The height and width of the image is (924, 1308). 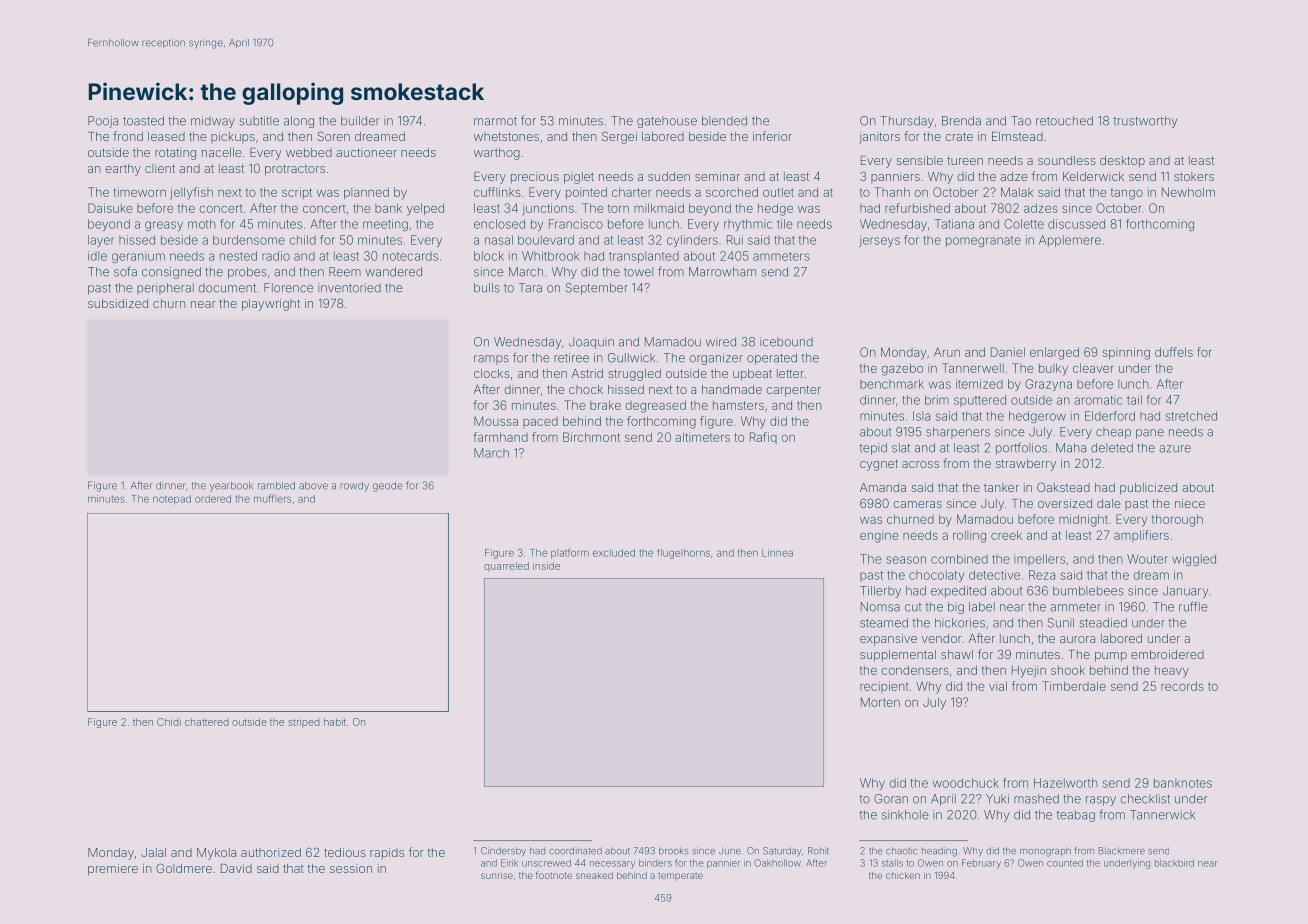 What do you see at coordinates (1076, 224) in the image?
I see `discussed` at bounding box center [1076, 224].
